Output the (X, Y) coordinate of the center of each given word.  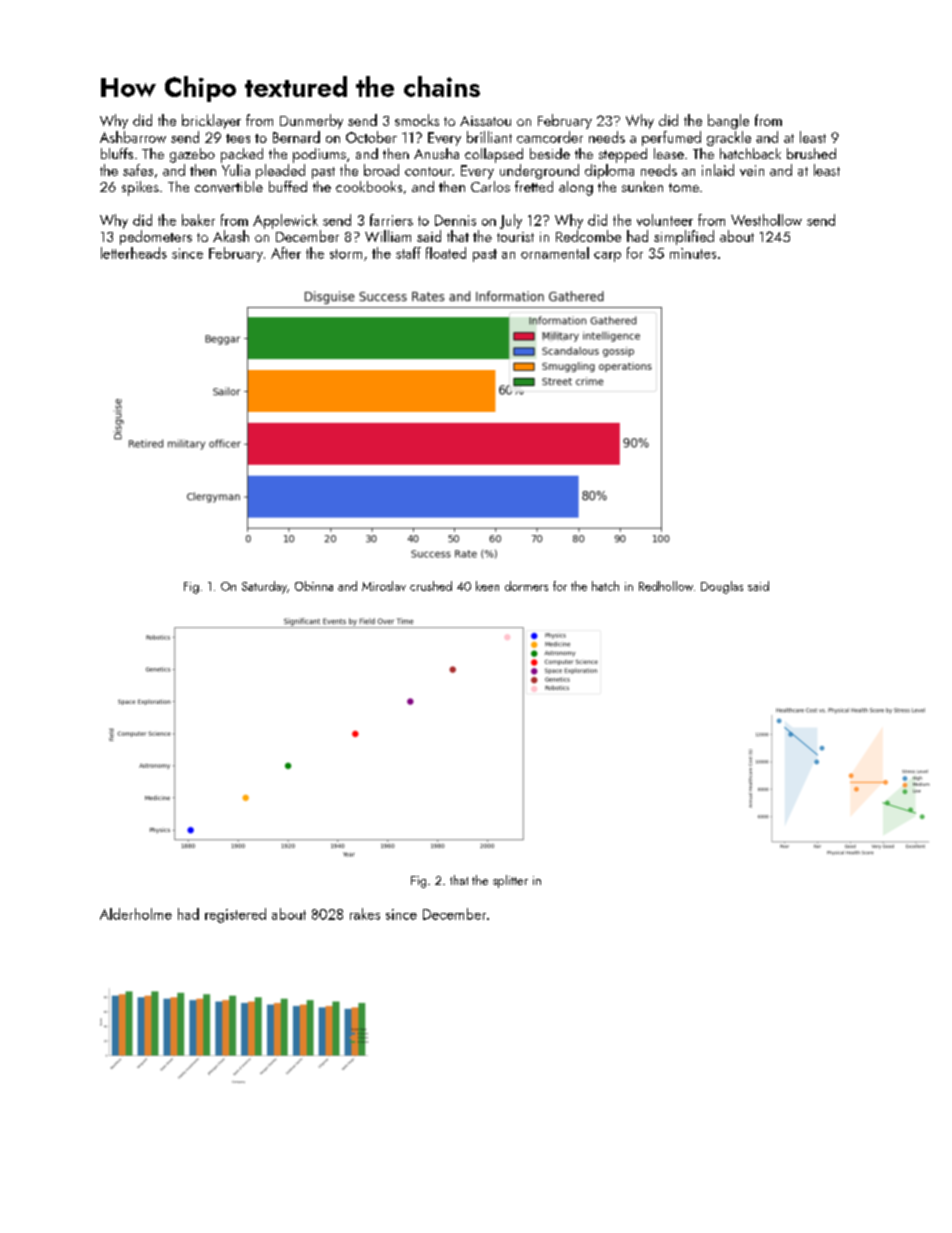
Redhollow (666, 586)
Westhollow (766, 220)
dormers (526, 586)
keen (487, 586)
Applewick (285, 221)
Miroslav (384, 586)
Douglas (722, 587)
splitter (510, 881)
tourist (515, 237)
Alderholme (136, 914)
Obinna (314, 586)
